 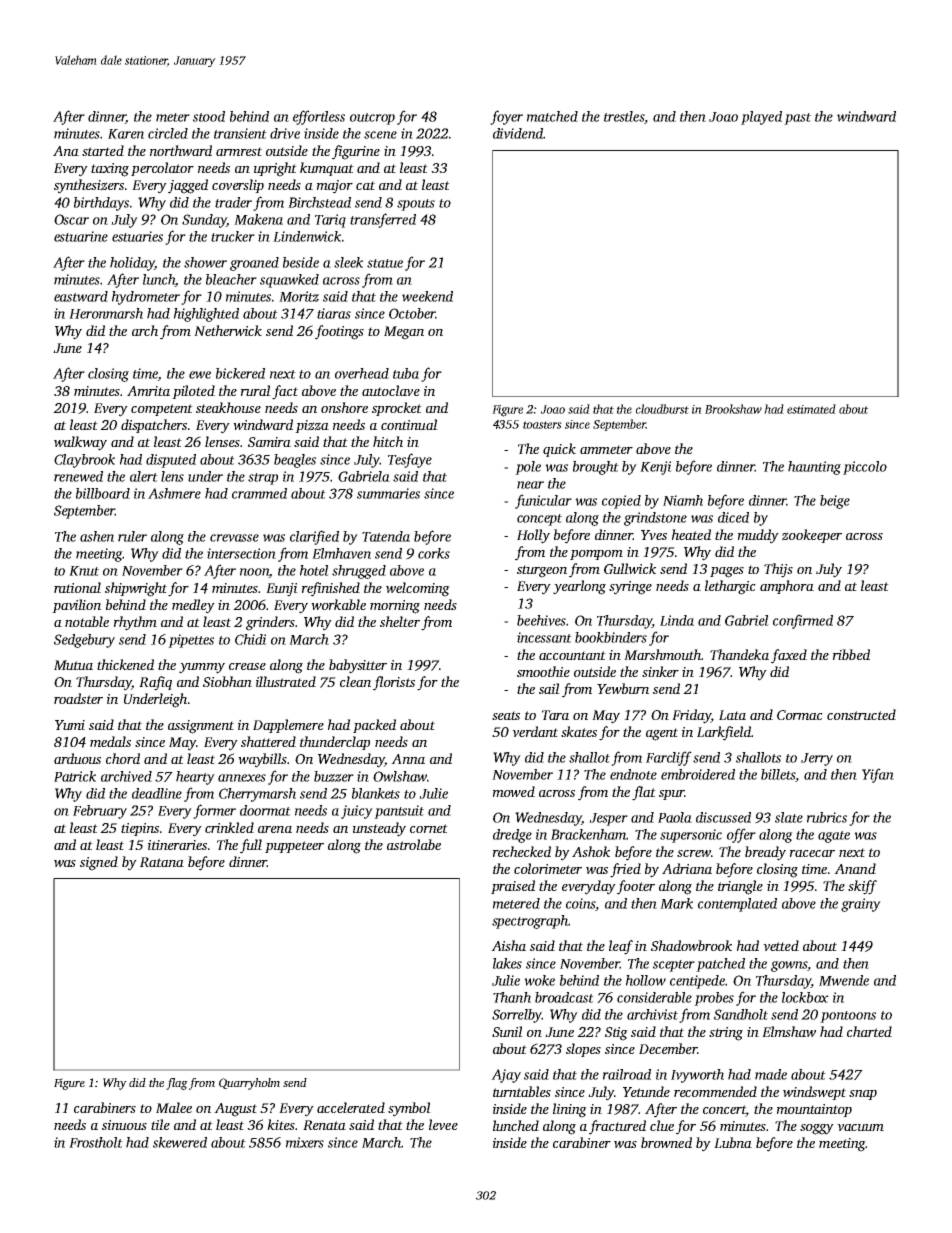 I want to click on past, so click(x=797, y=119).
